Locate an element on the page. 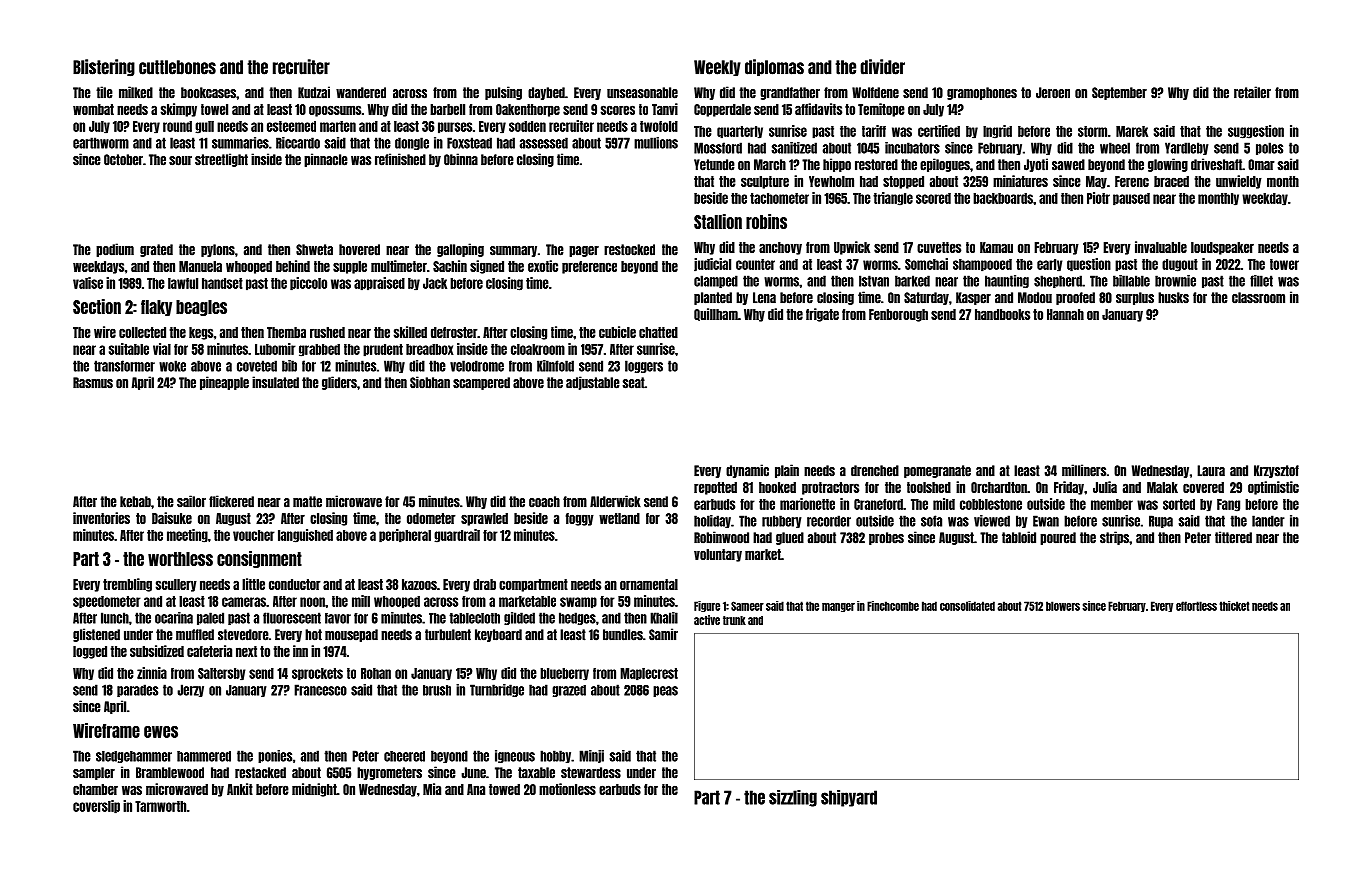 This document has height=887, width=1372. streetlight is located at coordinates (221, 160).
